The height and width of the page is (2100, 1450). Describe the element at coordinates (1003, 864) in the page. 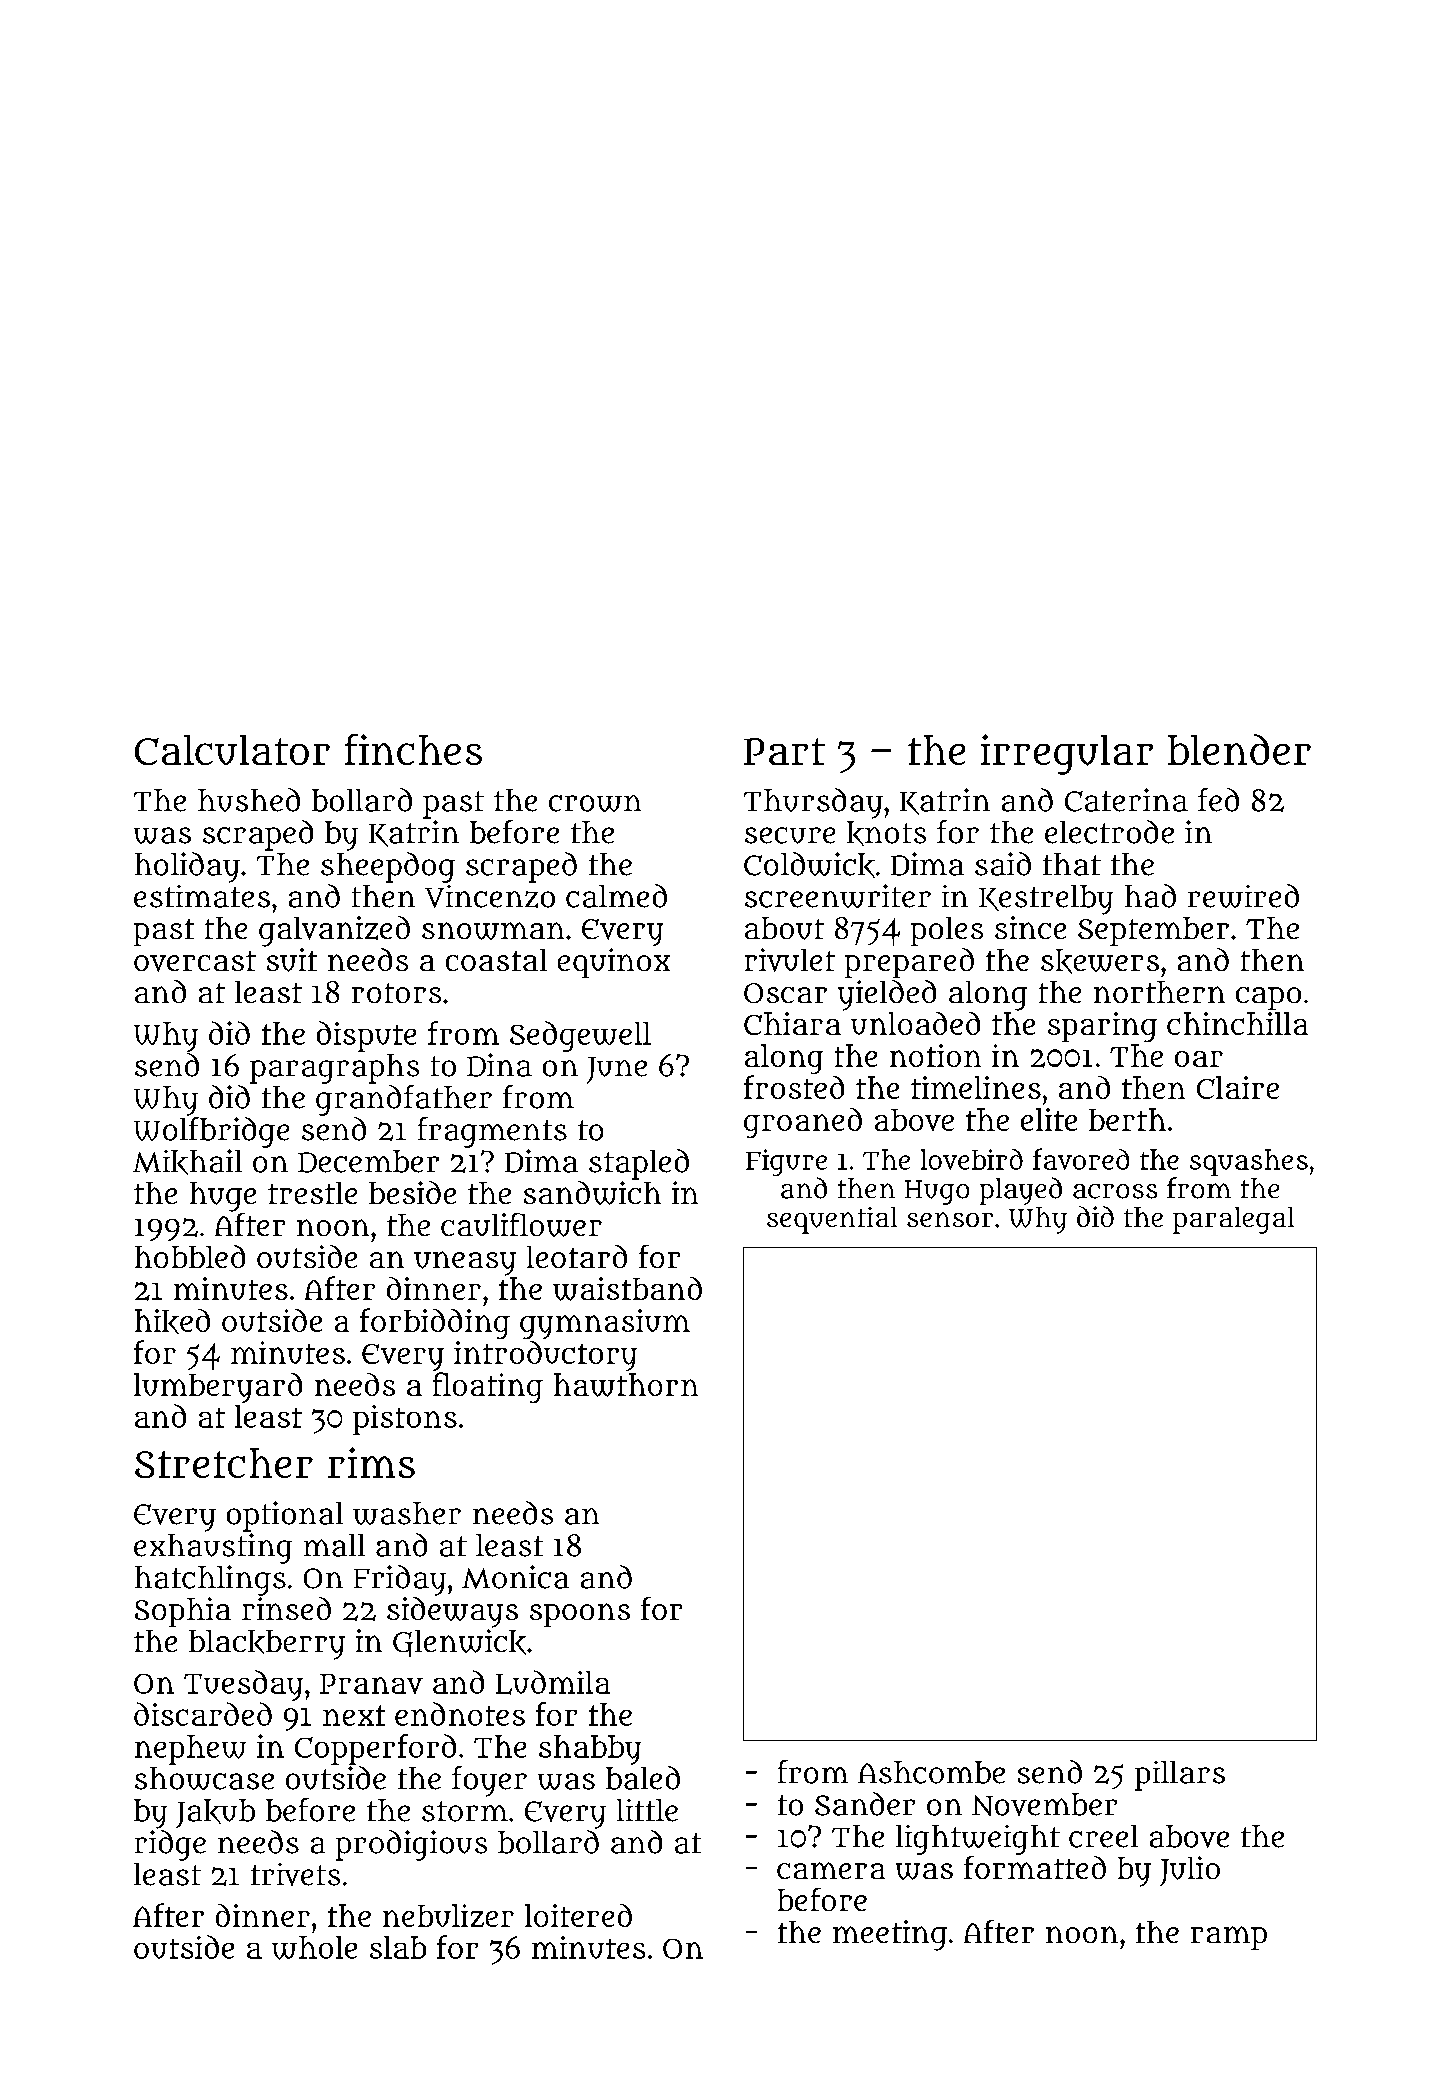

I see `said` at that location.
